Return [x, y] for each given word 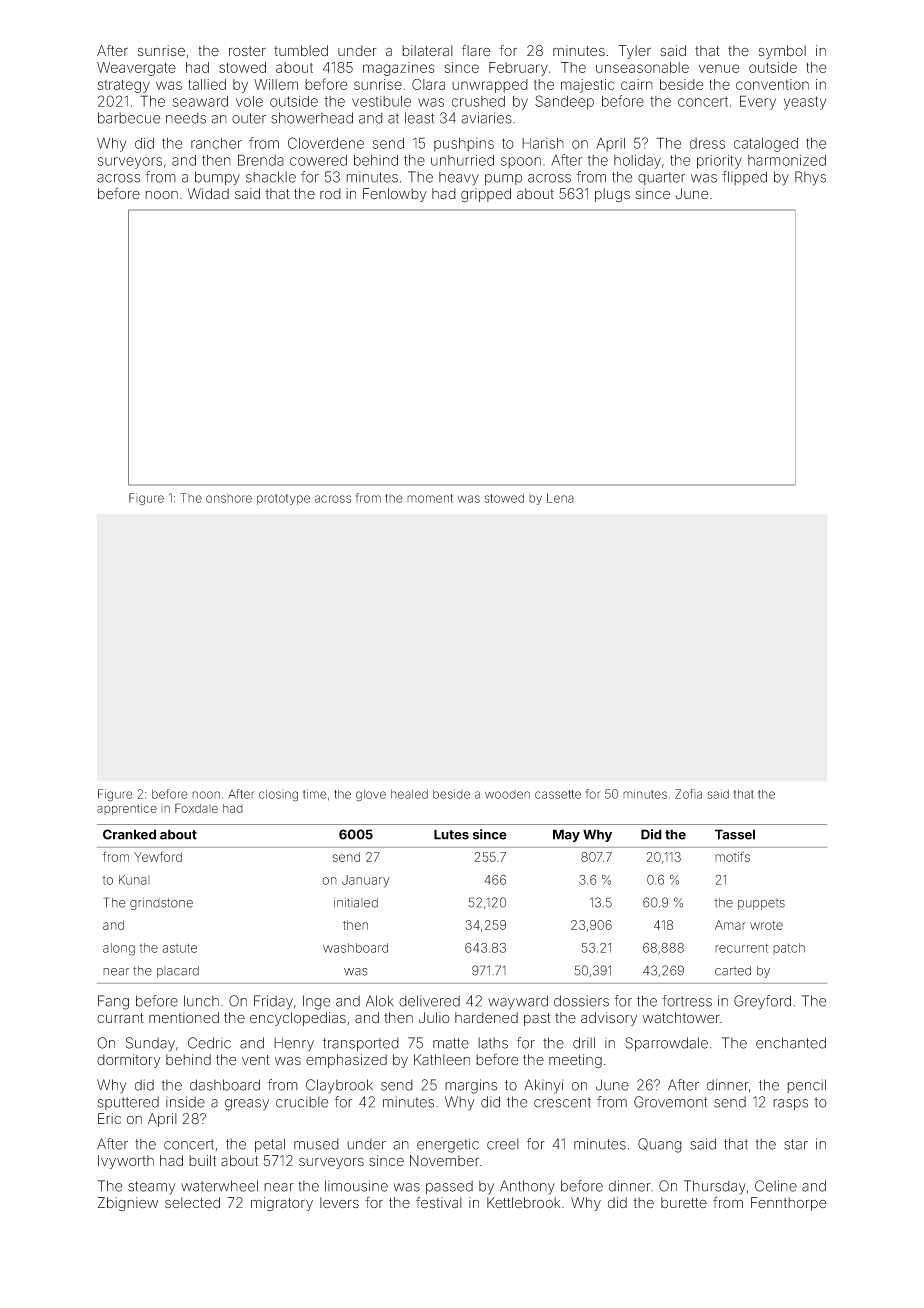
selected [192, 1203]
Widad [208, 194]
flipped [744, 178]
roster [247, 51]
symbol [782, 52]
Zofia [688, 794]
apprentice [127, 809]
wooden [507, 794]
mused [316, 1144]
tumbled [301, 51]
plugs [612, 195]
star [796, 1144]
